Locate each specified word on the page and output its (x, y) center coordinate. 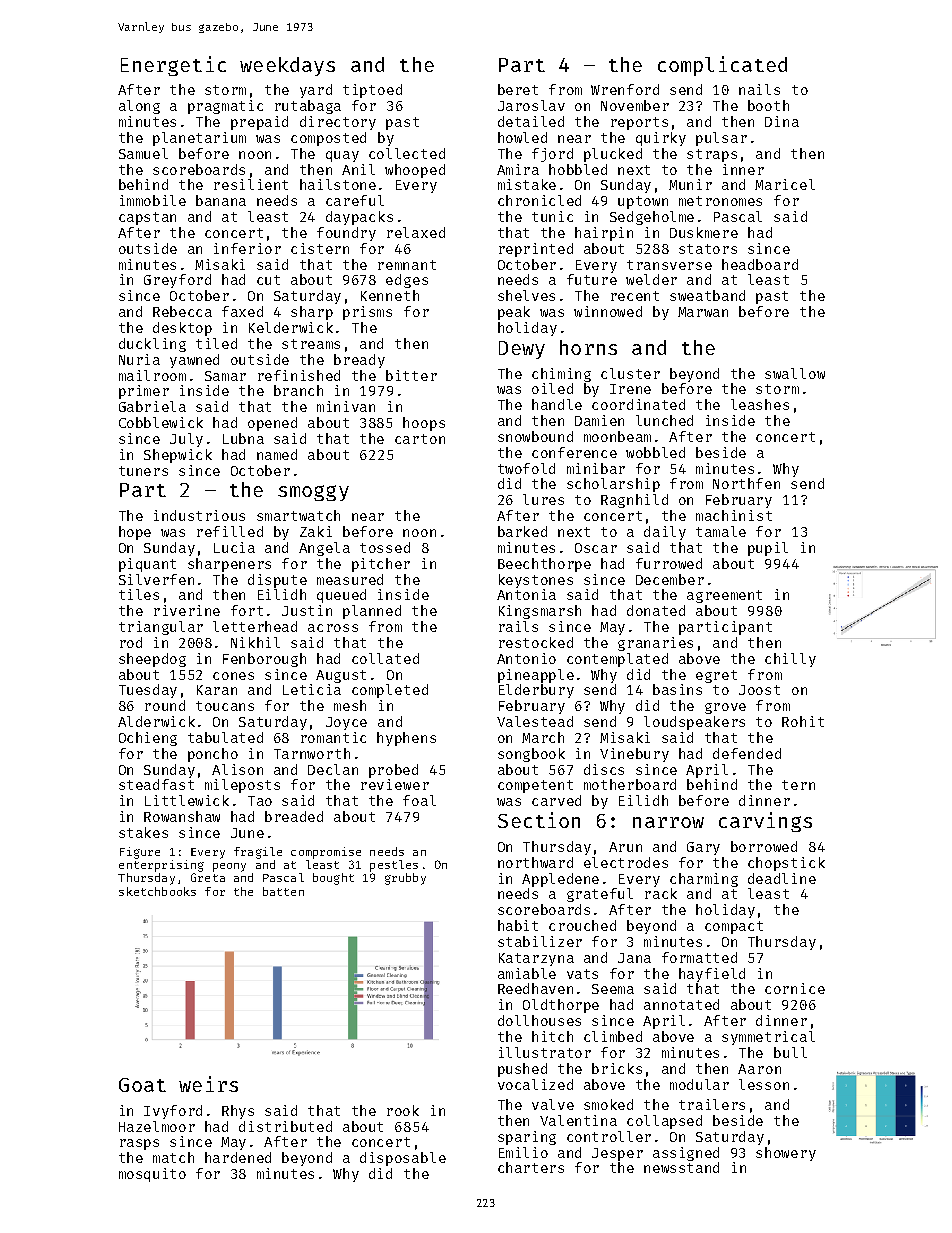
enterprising (161, 866)
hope (135, 533)
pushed (522, 1070)
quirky (661, 139)
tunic (552, 216)
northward (535, 862)
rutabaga (308, 107)
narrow (668, 822)
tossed (385, 547)
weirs (208, 1084)
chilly (790, 660)
